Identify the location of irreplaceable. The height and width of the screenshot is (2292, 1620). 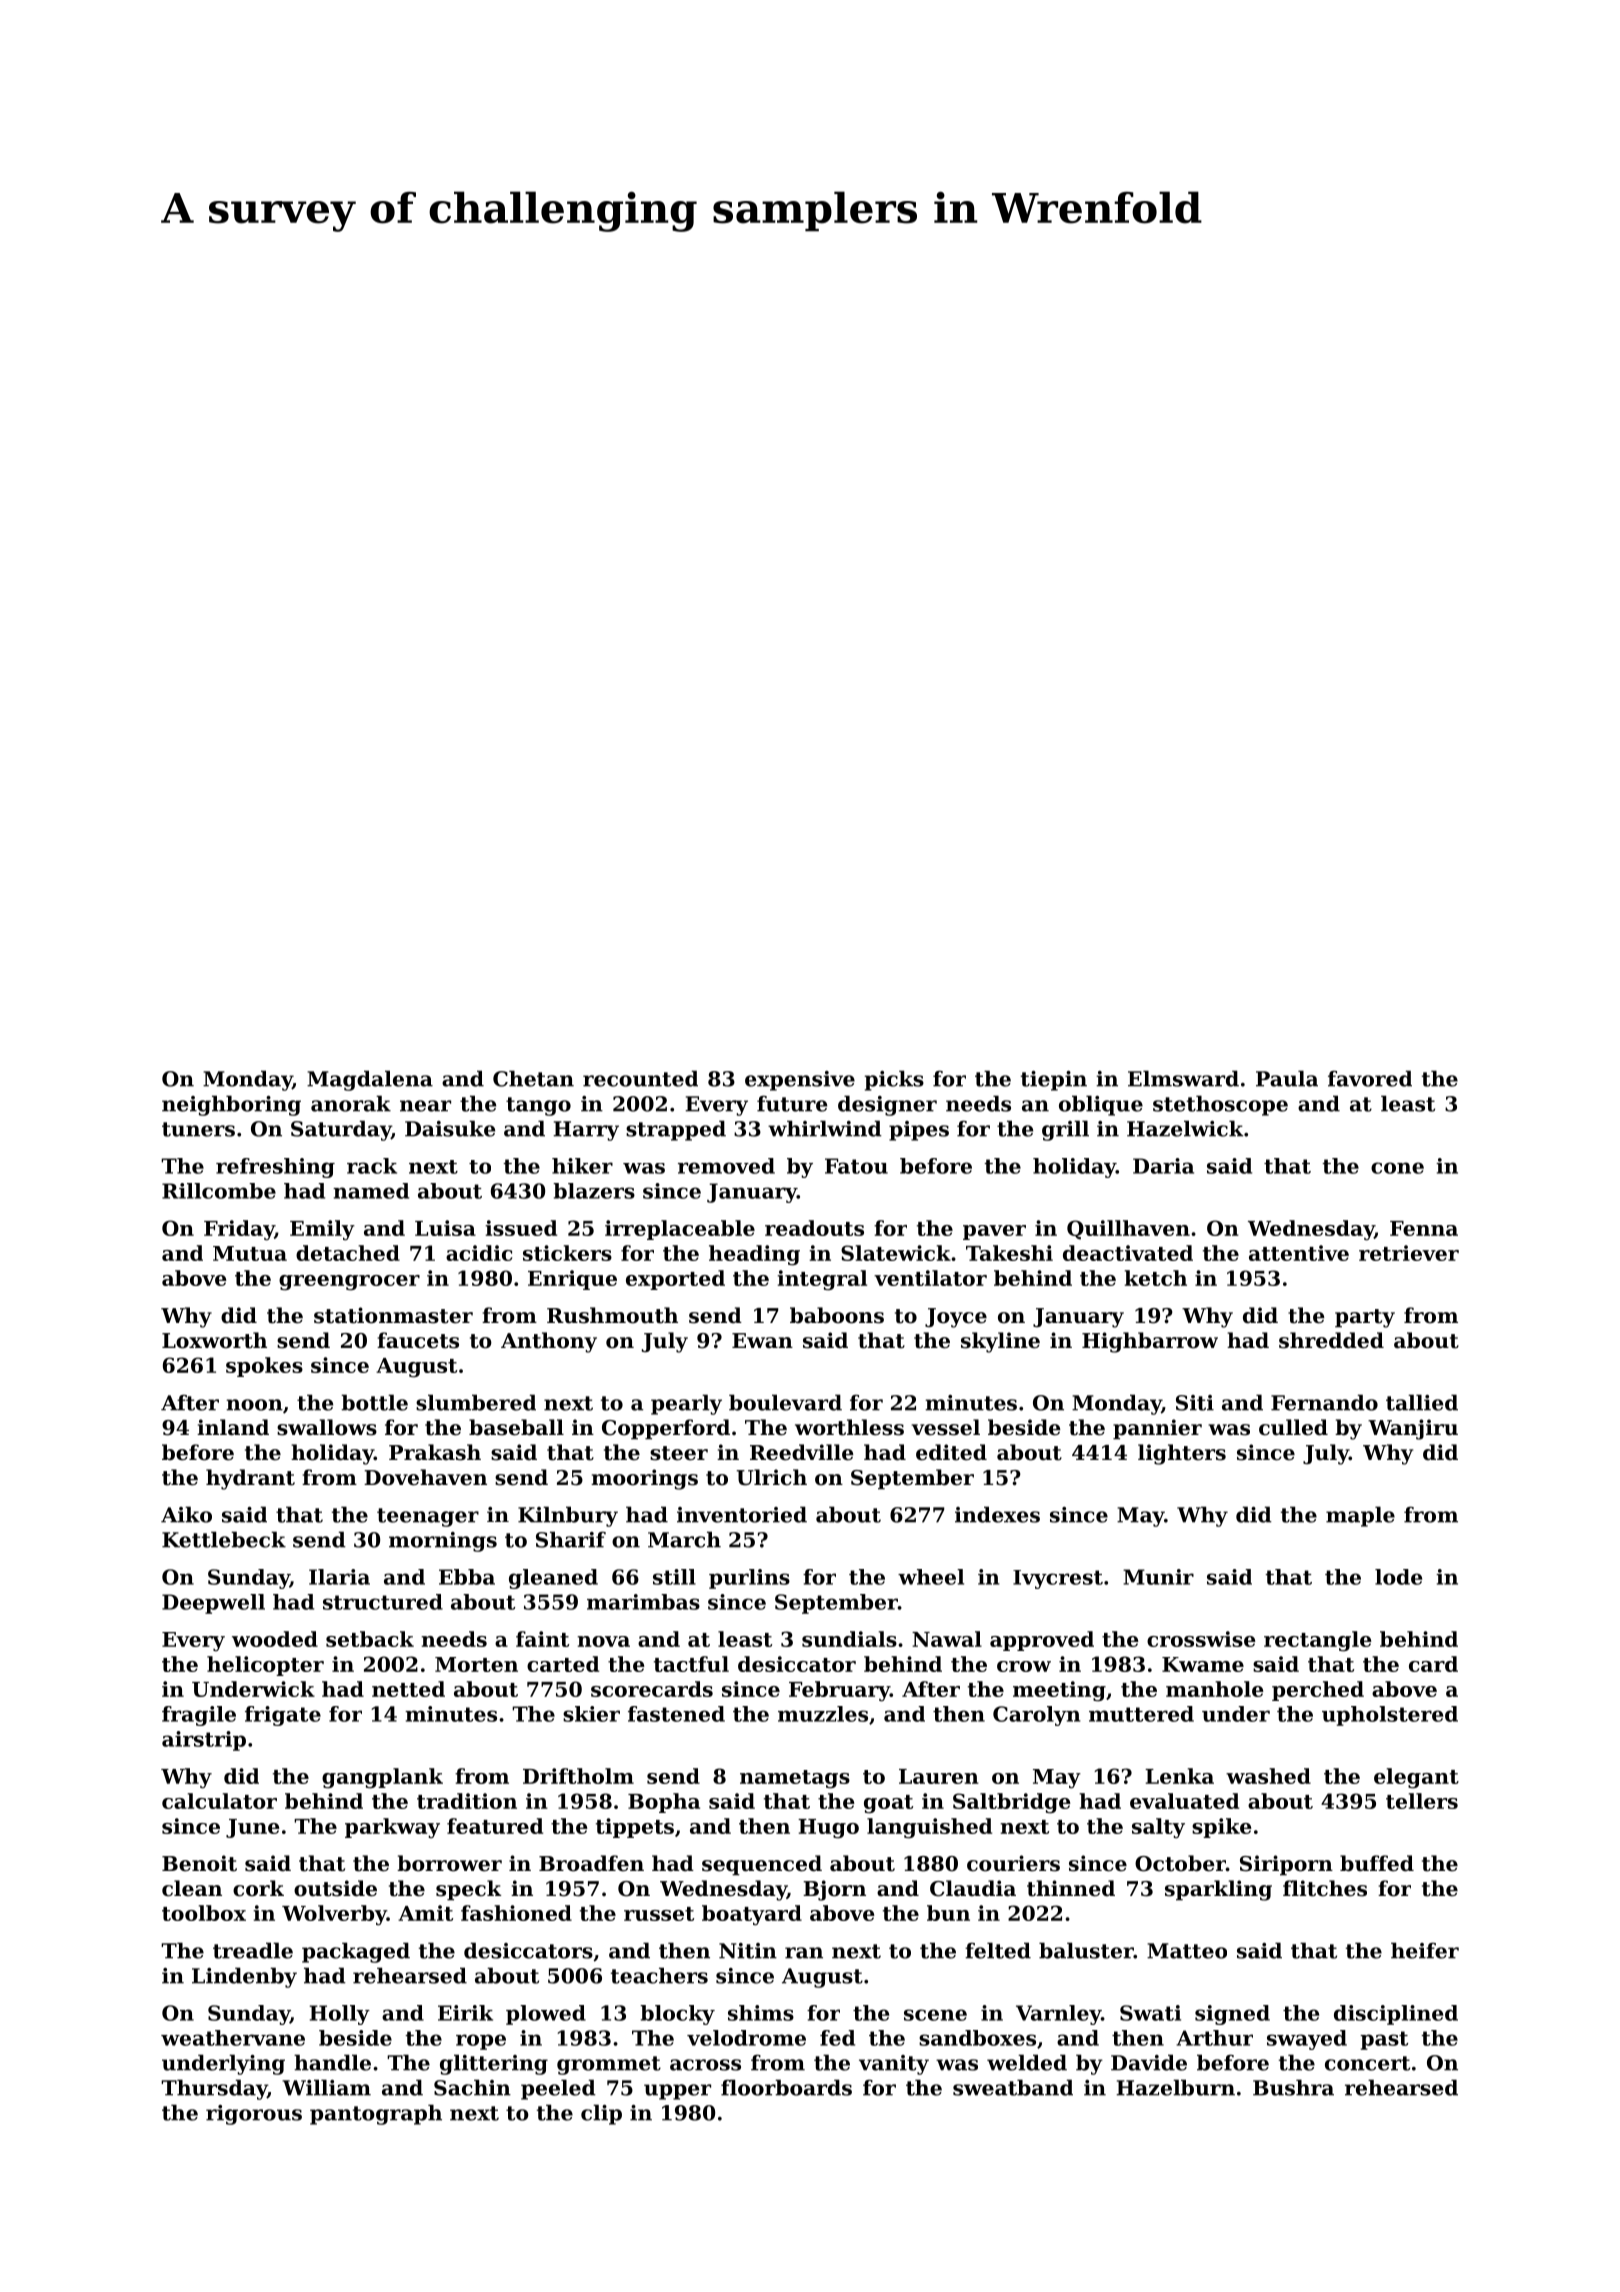
(680, 1230).
